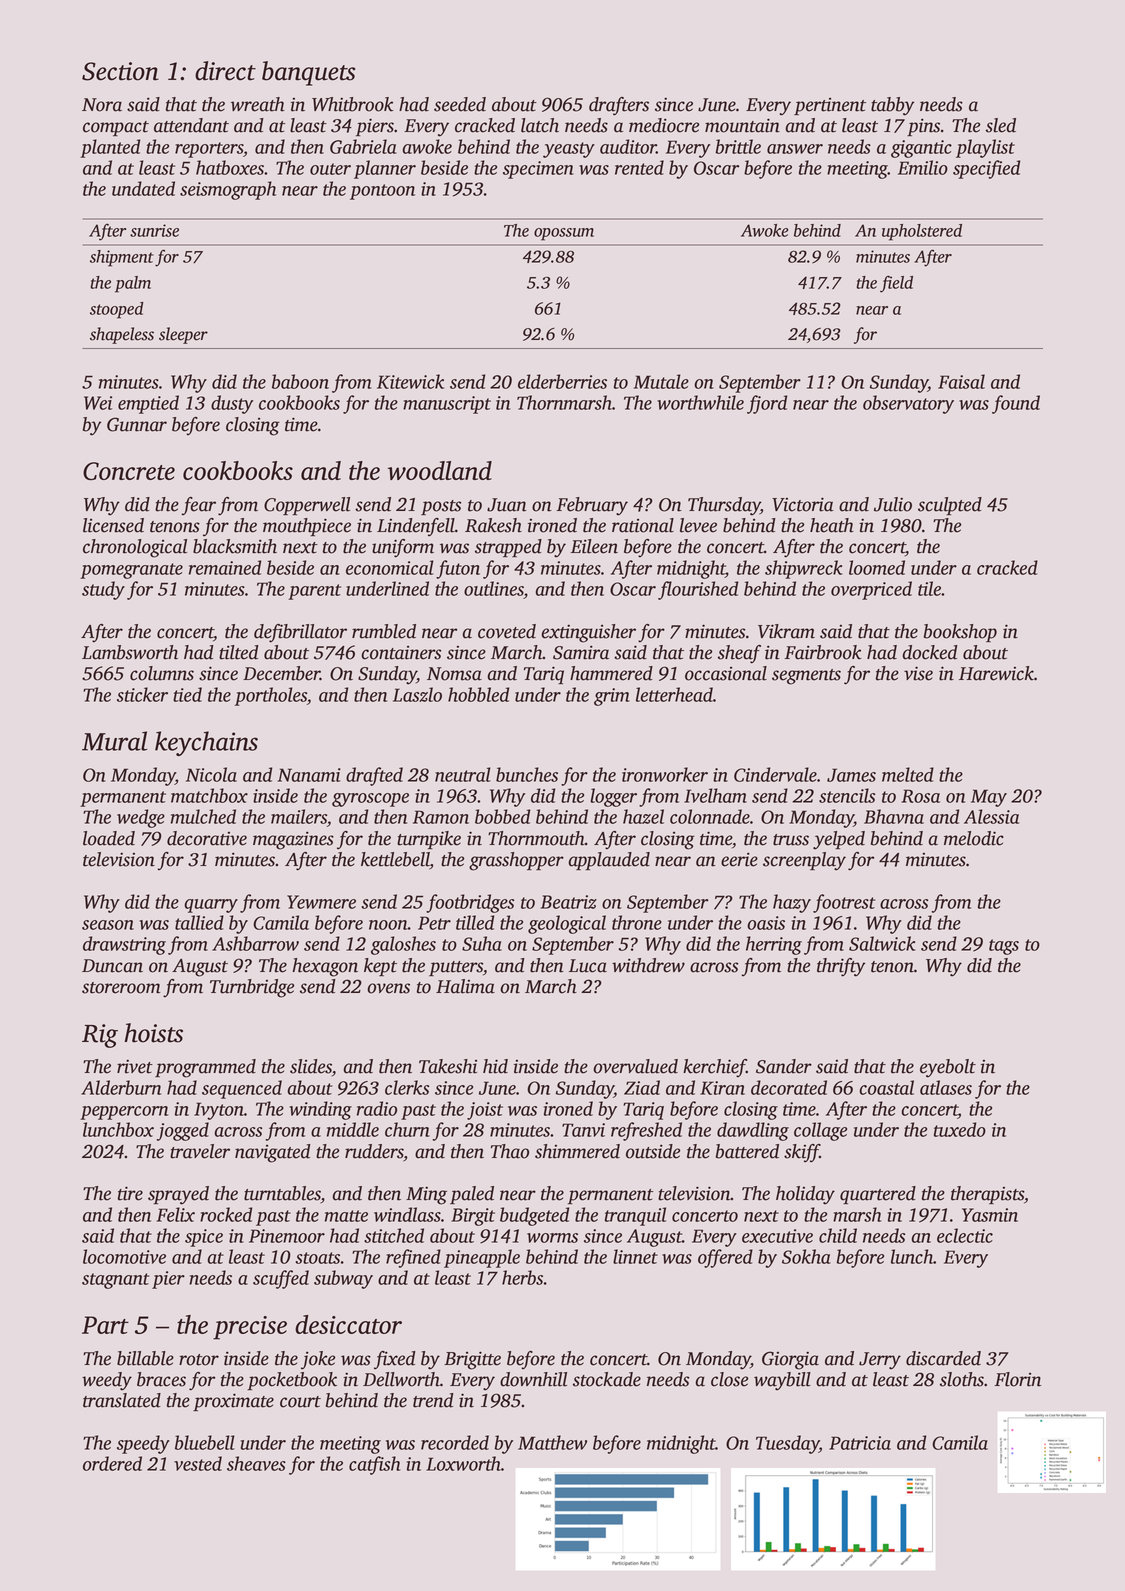  Describe the element at coordinates (664, 125) in the screenshot. I see `mediocre` at that location.
